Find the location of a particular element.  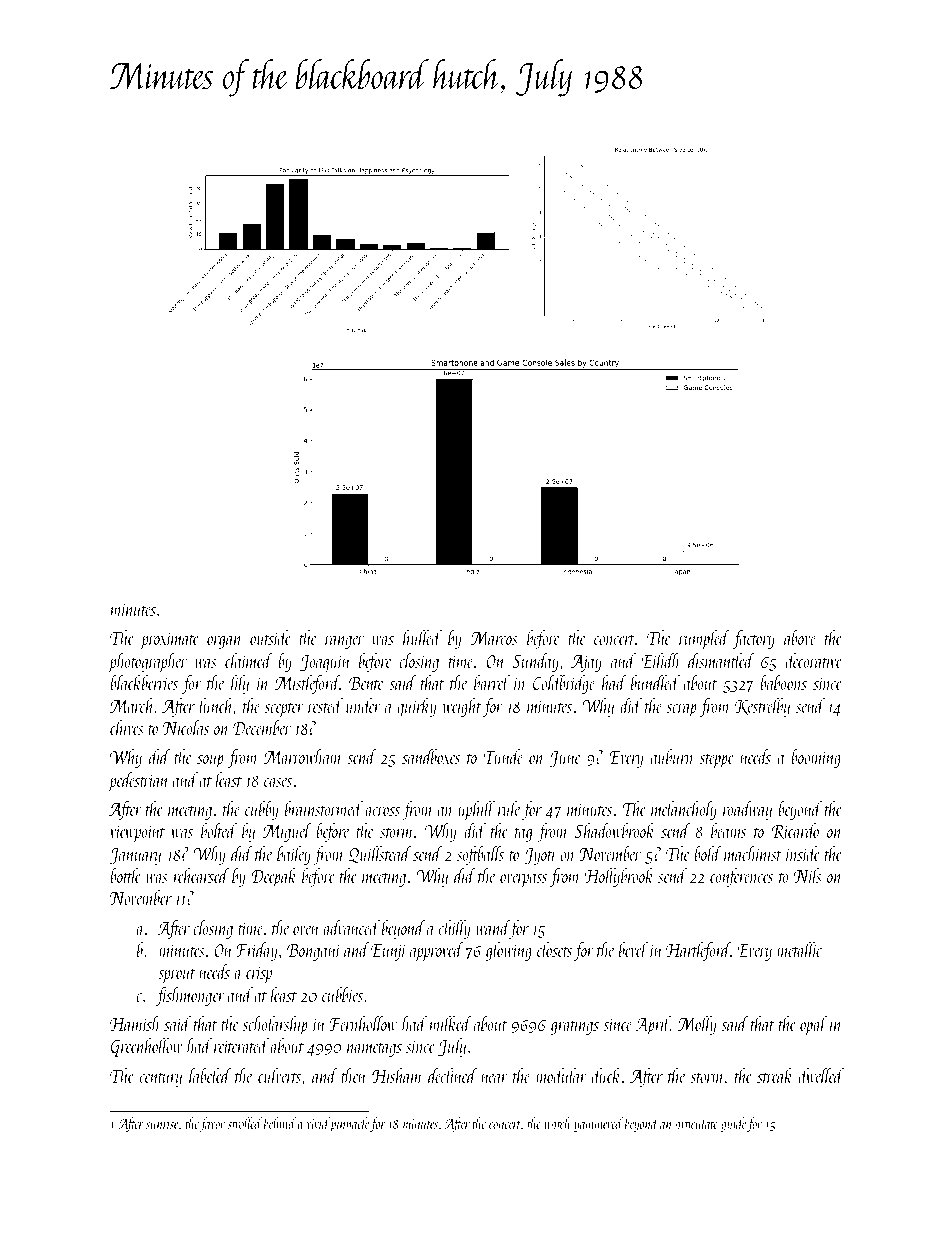

hulled is located at coordinates (422, 637).
